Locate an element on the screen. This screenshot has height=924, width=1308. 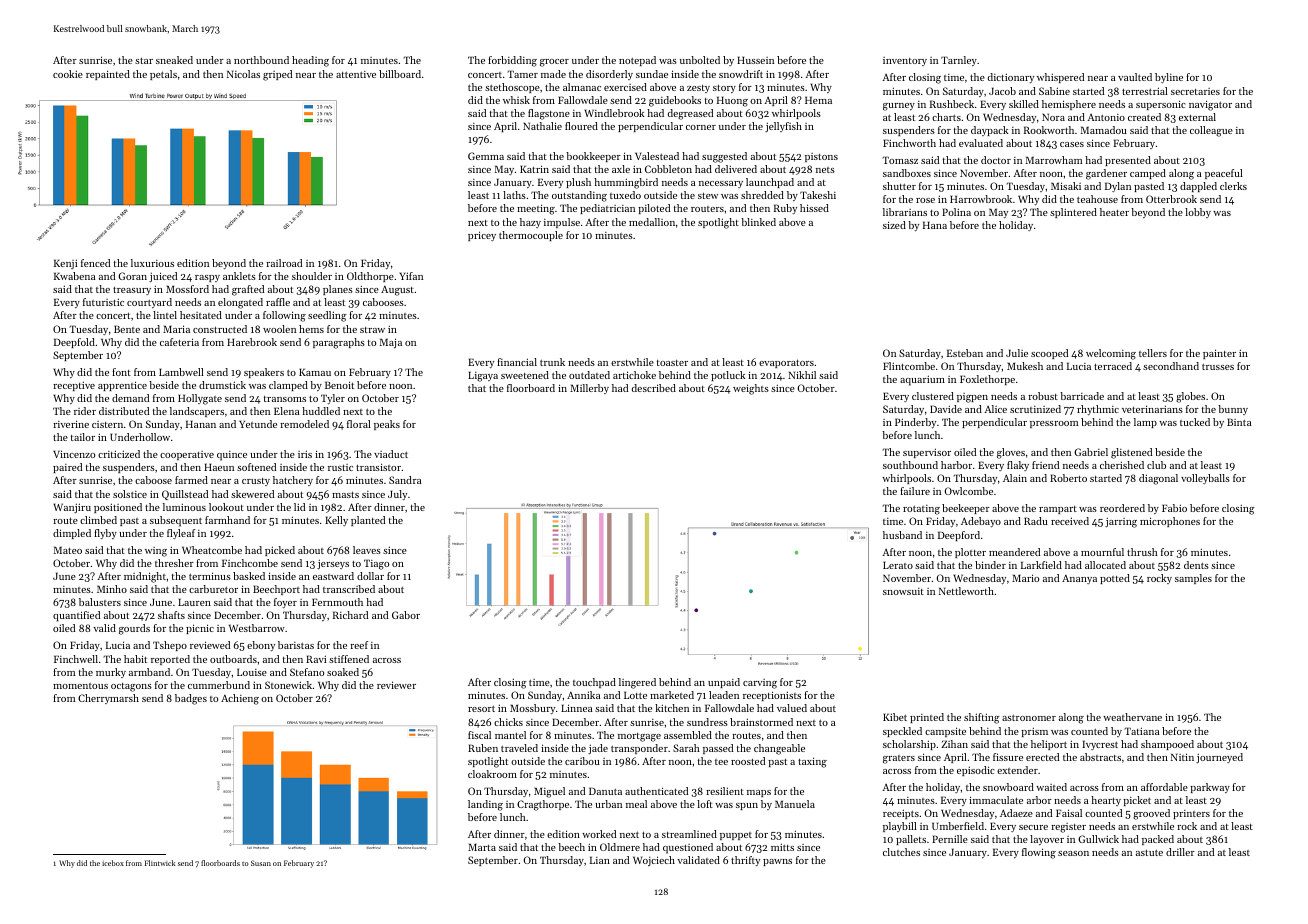
stethoscope is located at coordinates (512, 88).
